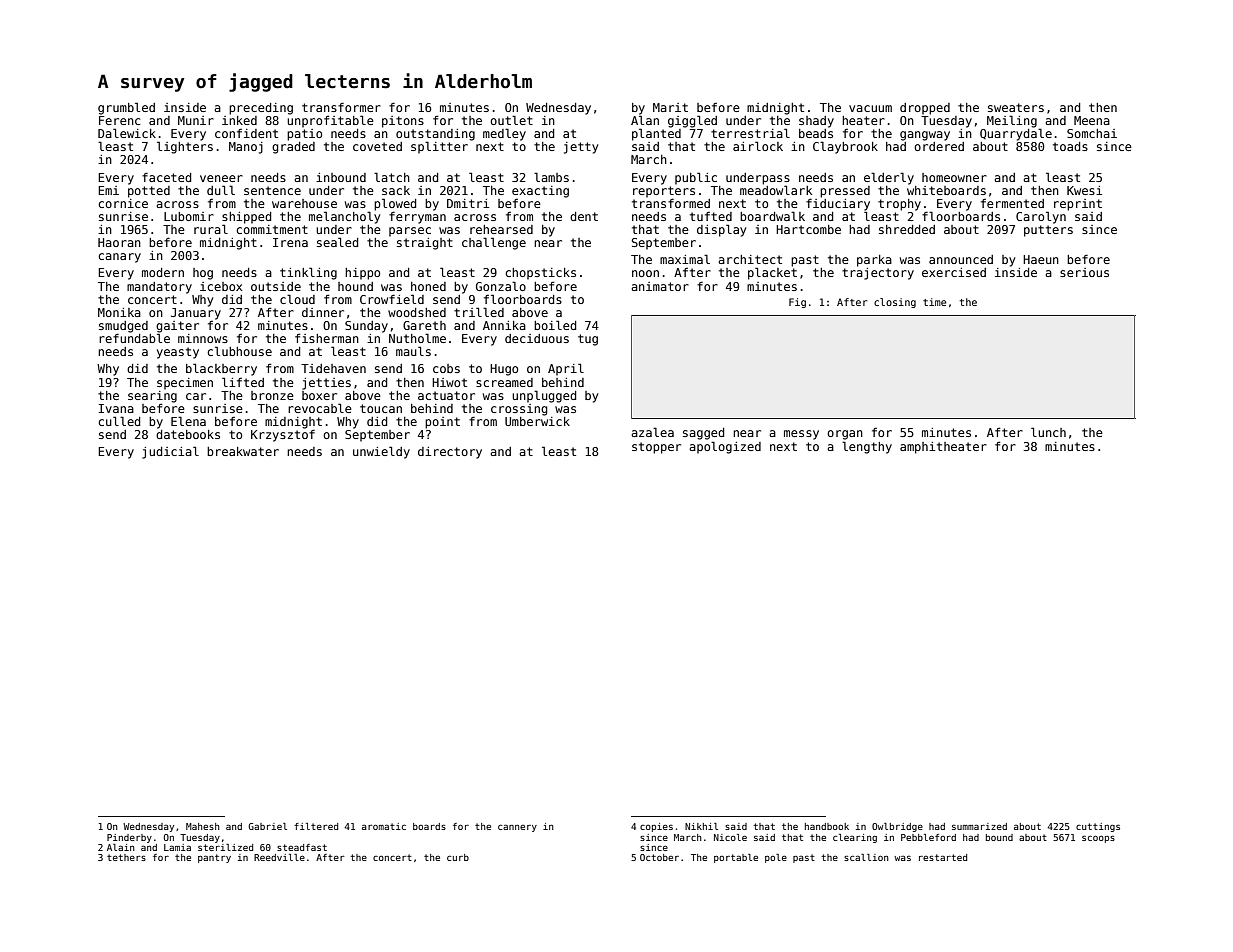 The height and width of the document is (952, 1233). What do you see at coordinates (302, 847) in the document?
I see `steadfast` at bounding box center [302, 847].
